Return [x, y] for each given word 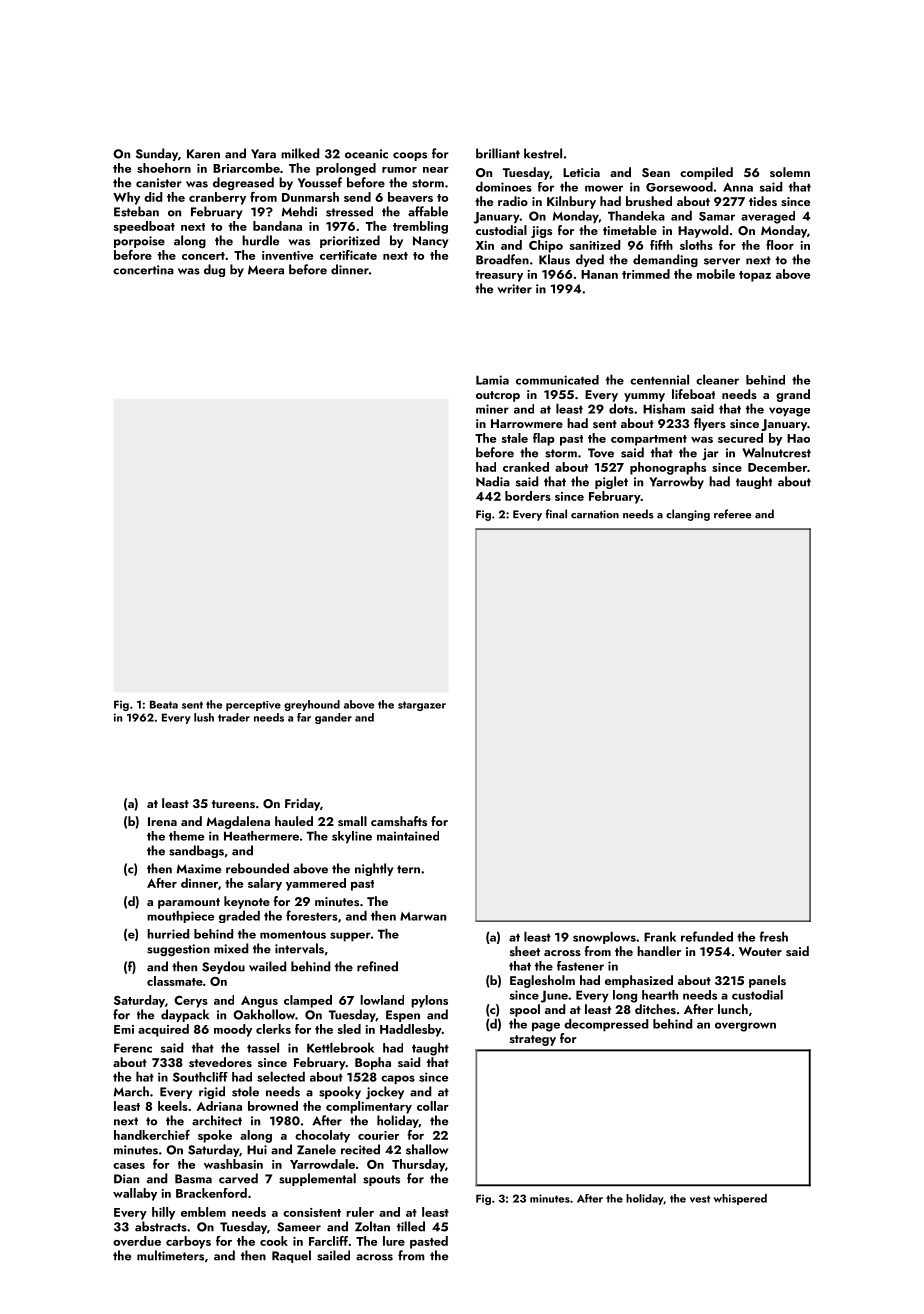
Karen [203, 154]
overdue [137, 1241]
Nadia [493, 481]
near [436, 170]
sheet [525, 951]
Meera [266, 270]
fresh [773, 936]
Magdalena [238, 822]
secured [740, 438]
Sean [656, 173]
